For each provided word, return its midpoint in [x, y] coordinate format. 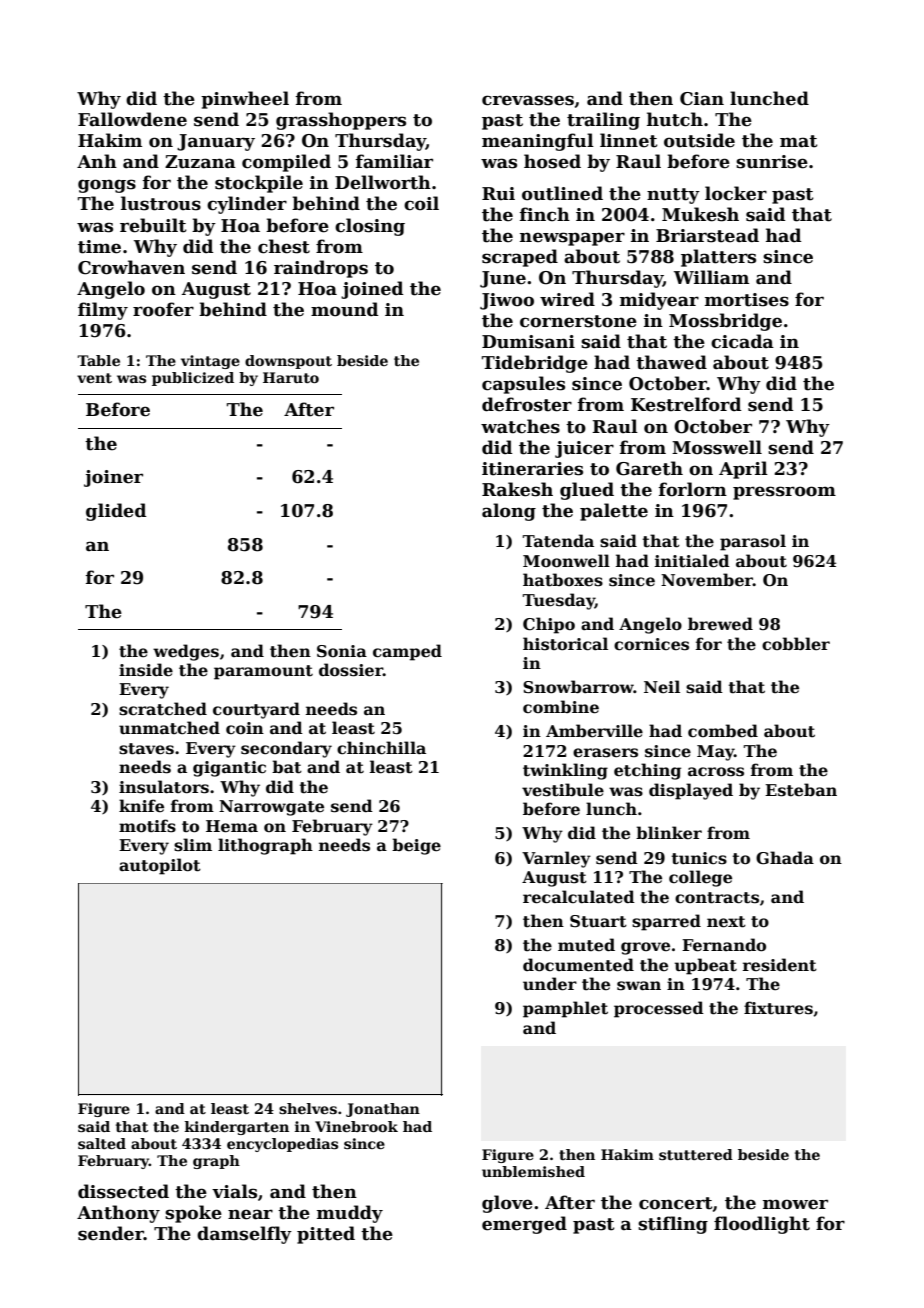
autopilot [160, 866]
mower [795, 1204]
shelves [308, 1108]
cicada [742, 341]
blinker [669, 833]
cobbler [796, 644]
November [707, 580]
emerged [524, 1225]
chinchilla [381, 748]
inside [146, 670]
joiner [113, 478]
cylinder [247, 205]
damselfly [244, 1235]
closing [370, 227]
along [509, 512]
